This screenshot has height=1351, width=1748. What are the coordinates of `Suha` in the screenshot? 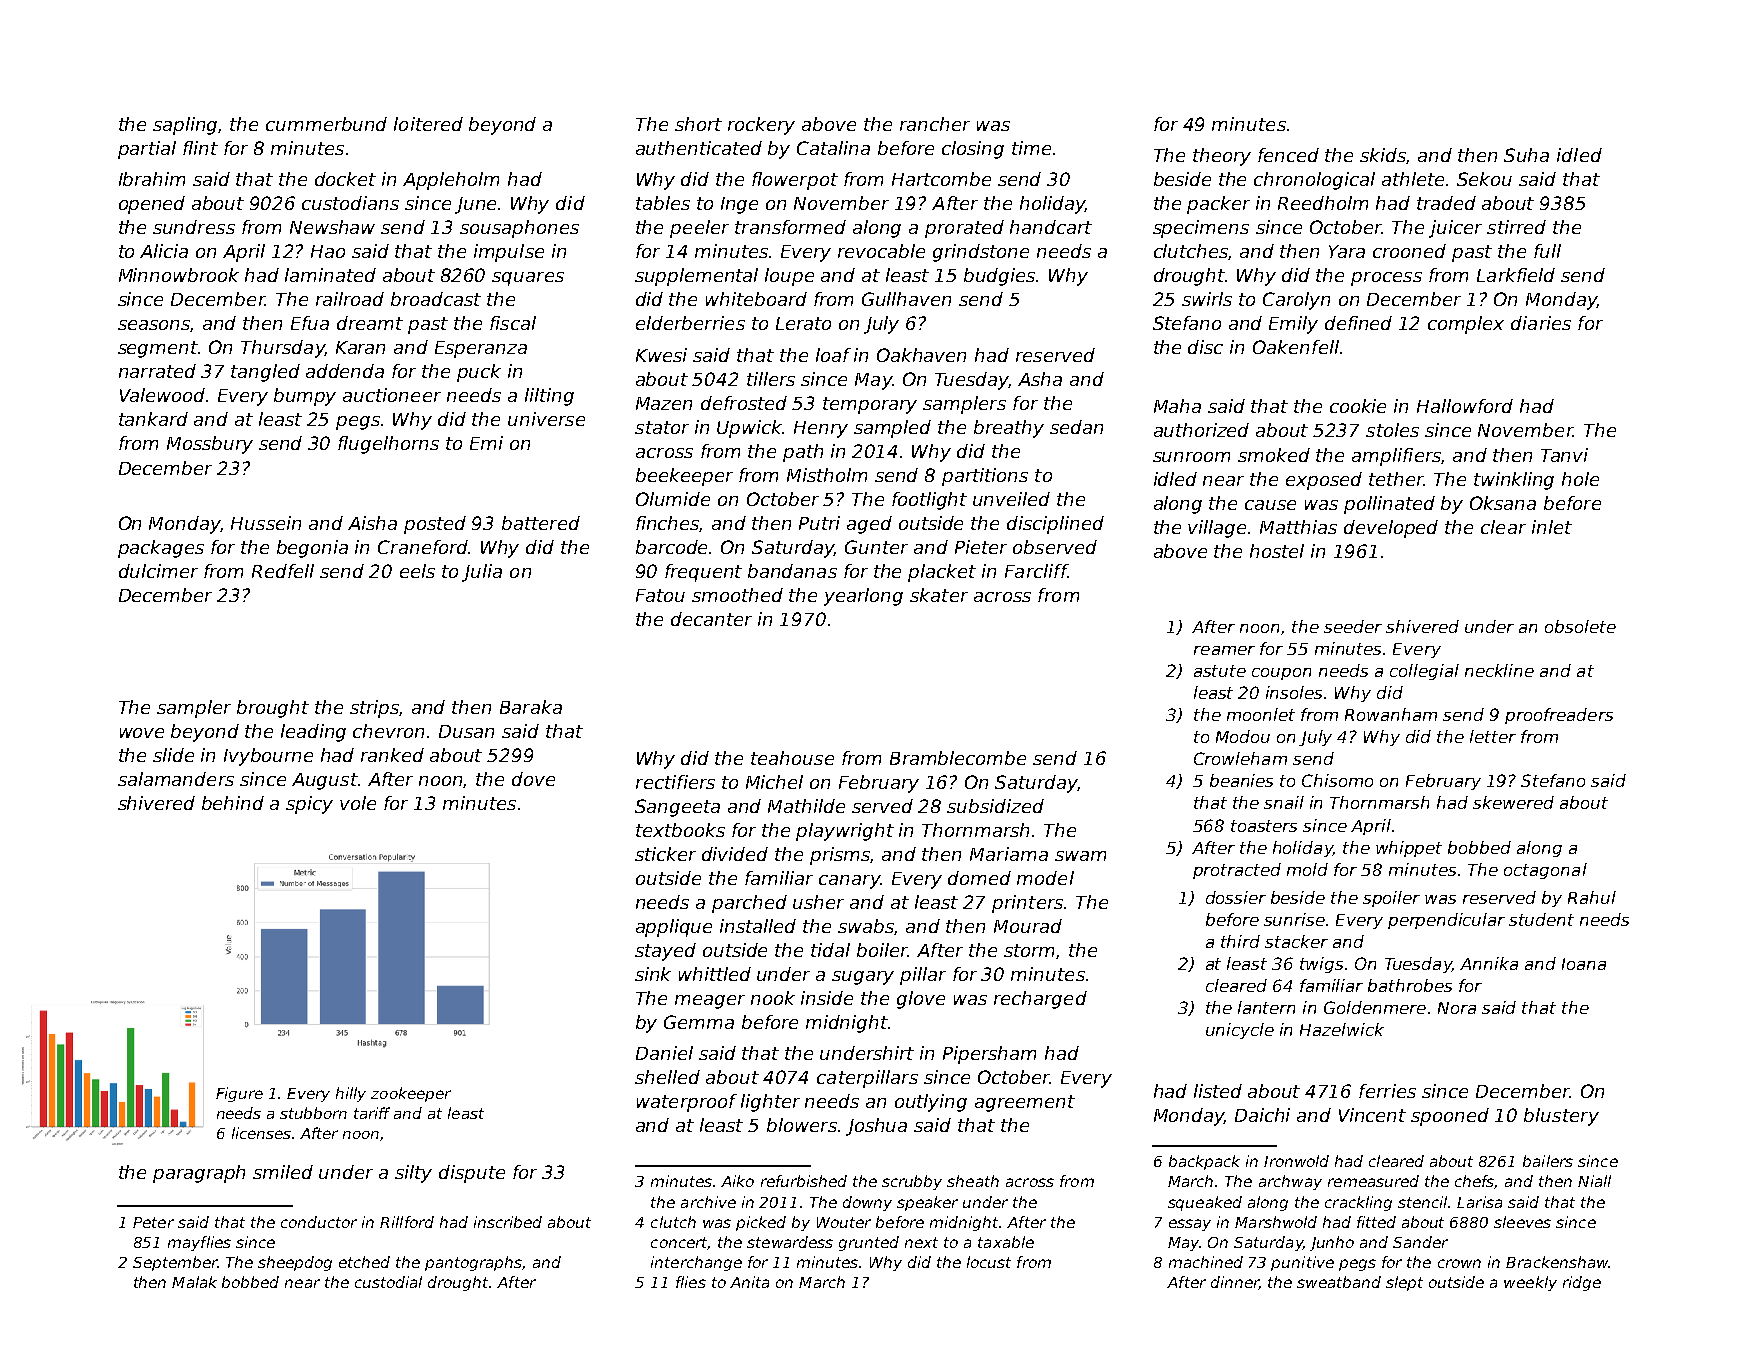 It's located at (1526, 155).
